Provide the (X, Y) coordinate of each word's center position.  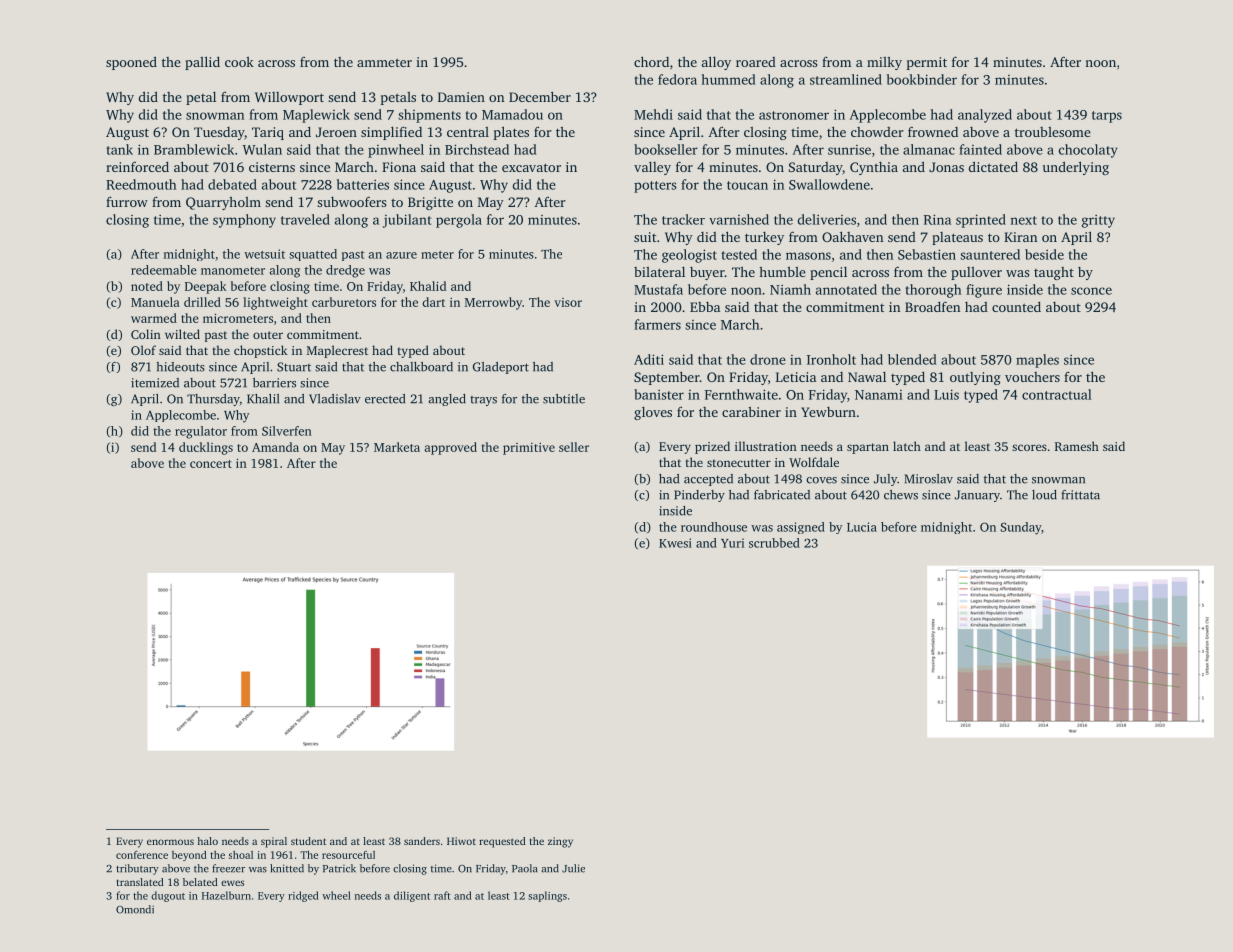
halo (207, 841)
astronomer (794, 115)
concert (211, 464)
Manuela (155, 302)
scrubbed (774, 543)
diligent (412, 896)
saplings (547, 896)
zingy (560, 842)
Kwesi (675, 543)
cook (239, 62)
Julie (573, 868)
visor (568, 302)
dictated (993, 166)
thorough (933, 291)
